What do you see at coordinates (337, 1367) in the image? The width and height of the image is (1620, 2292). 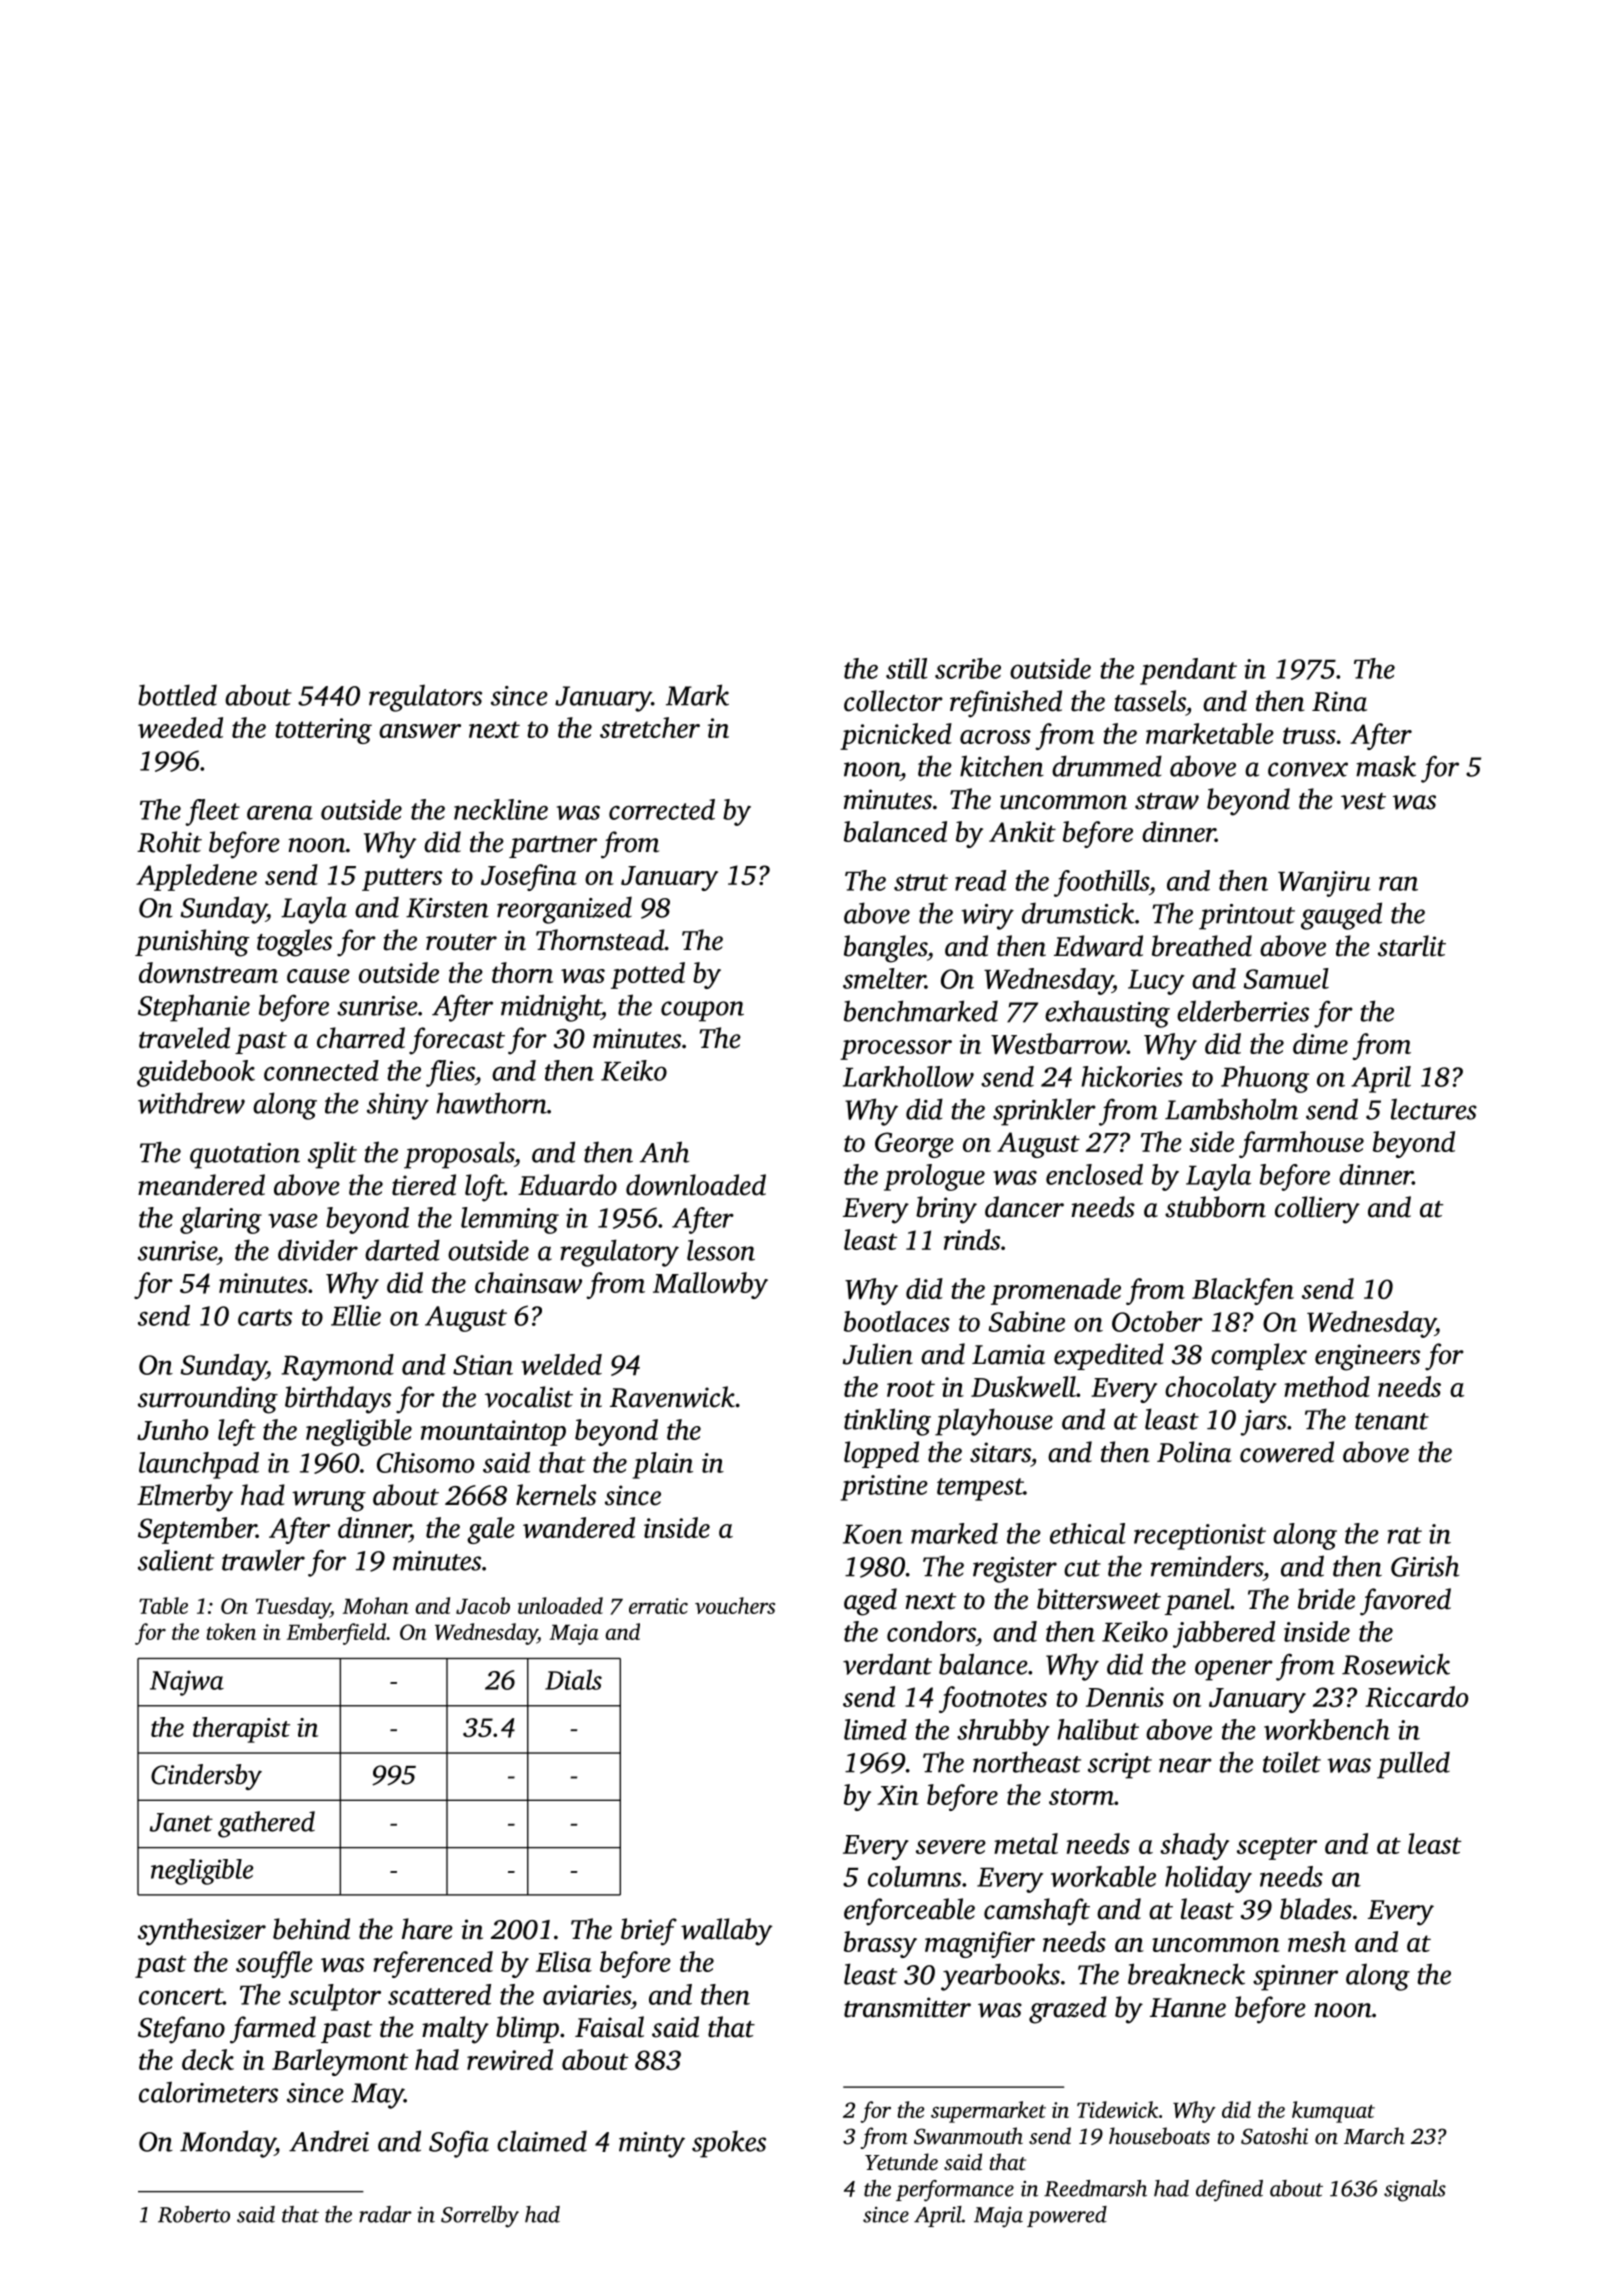 I see `Raymond` at bounding box center [337, 1367].
